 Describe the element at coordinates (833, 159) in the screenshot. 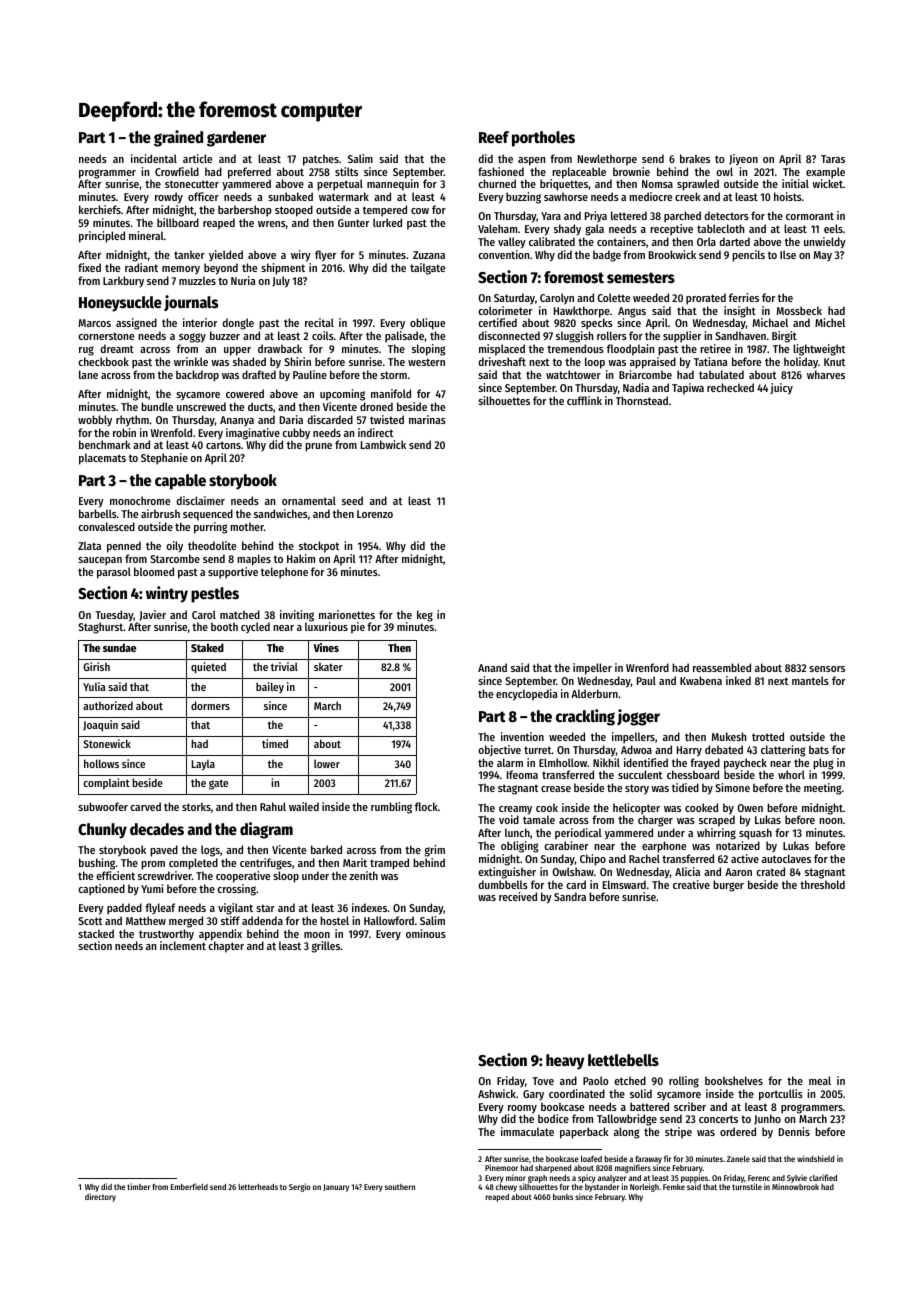

I see `Taras` at that location.
